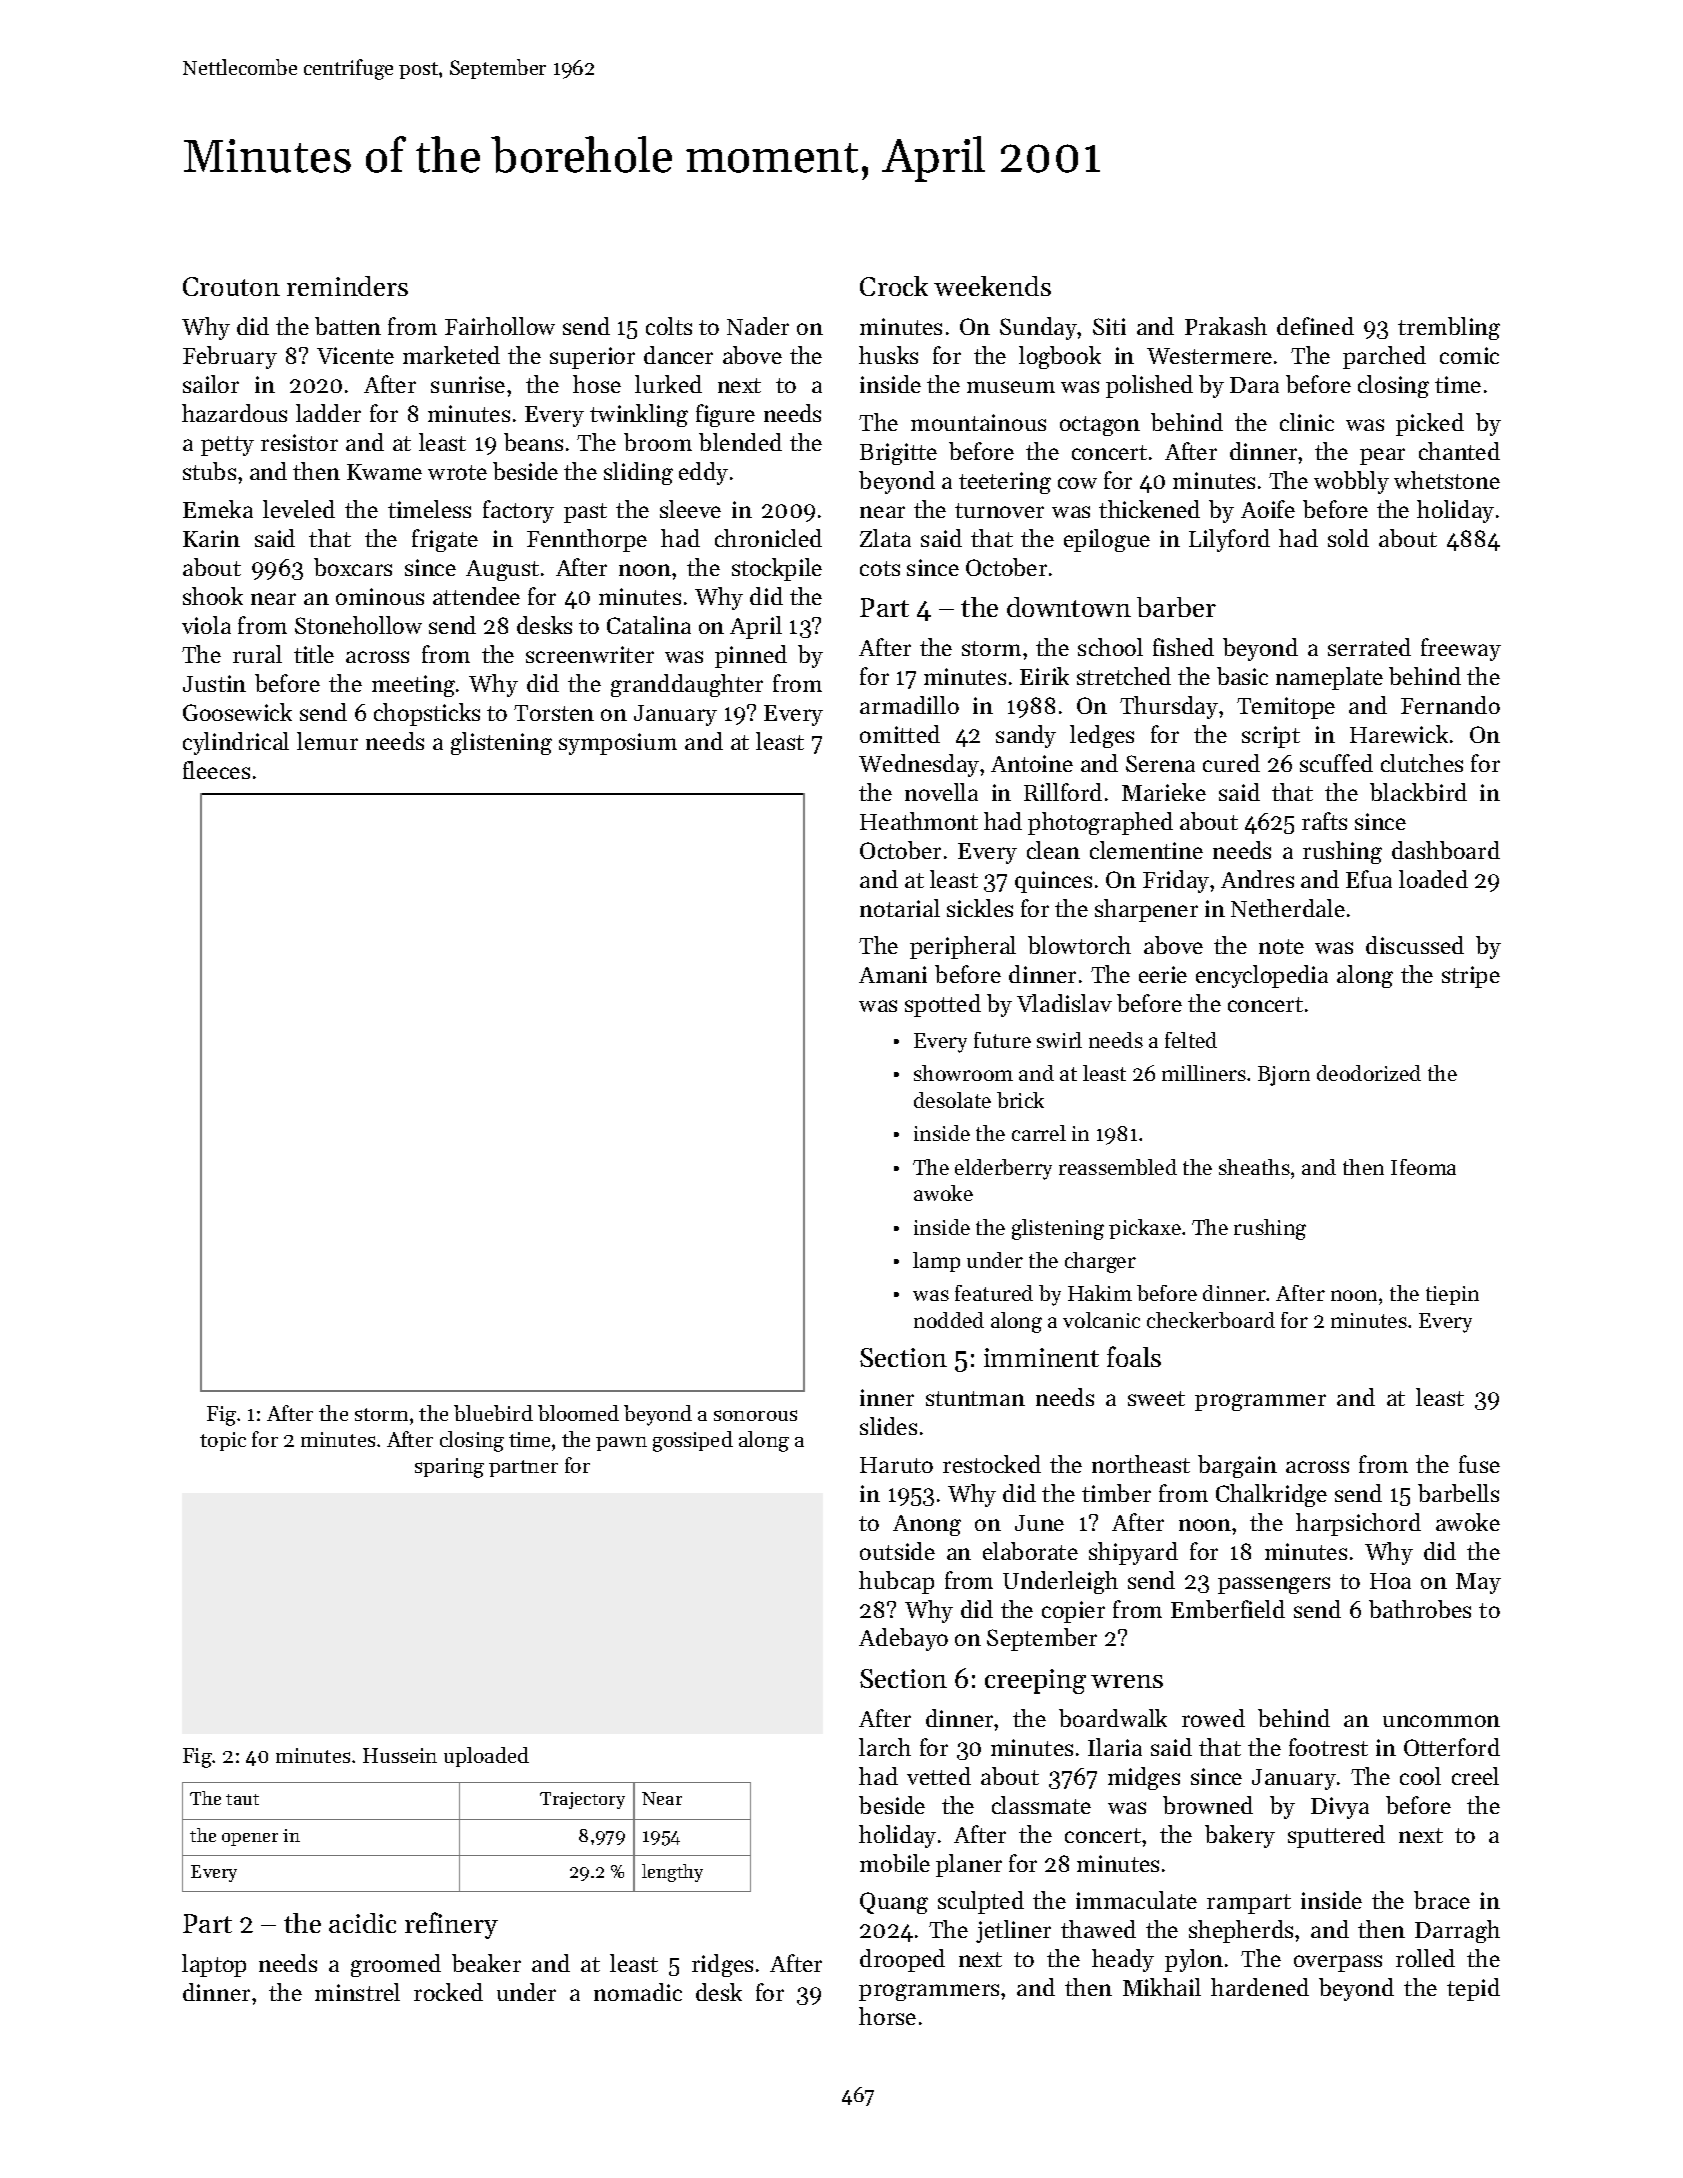 The width and height of the image is (1683, 2178). Describe the element at coordinates (327, 741) in the image. I see `lemur` at that location.
